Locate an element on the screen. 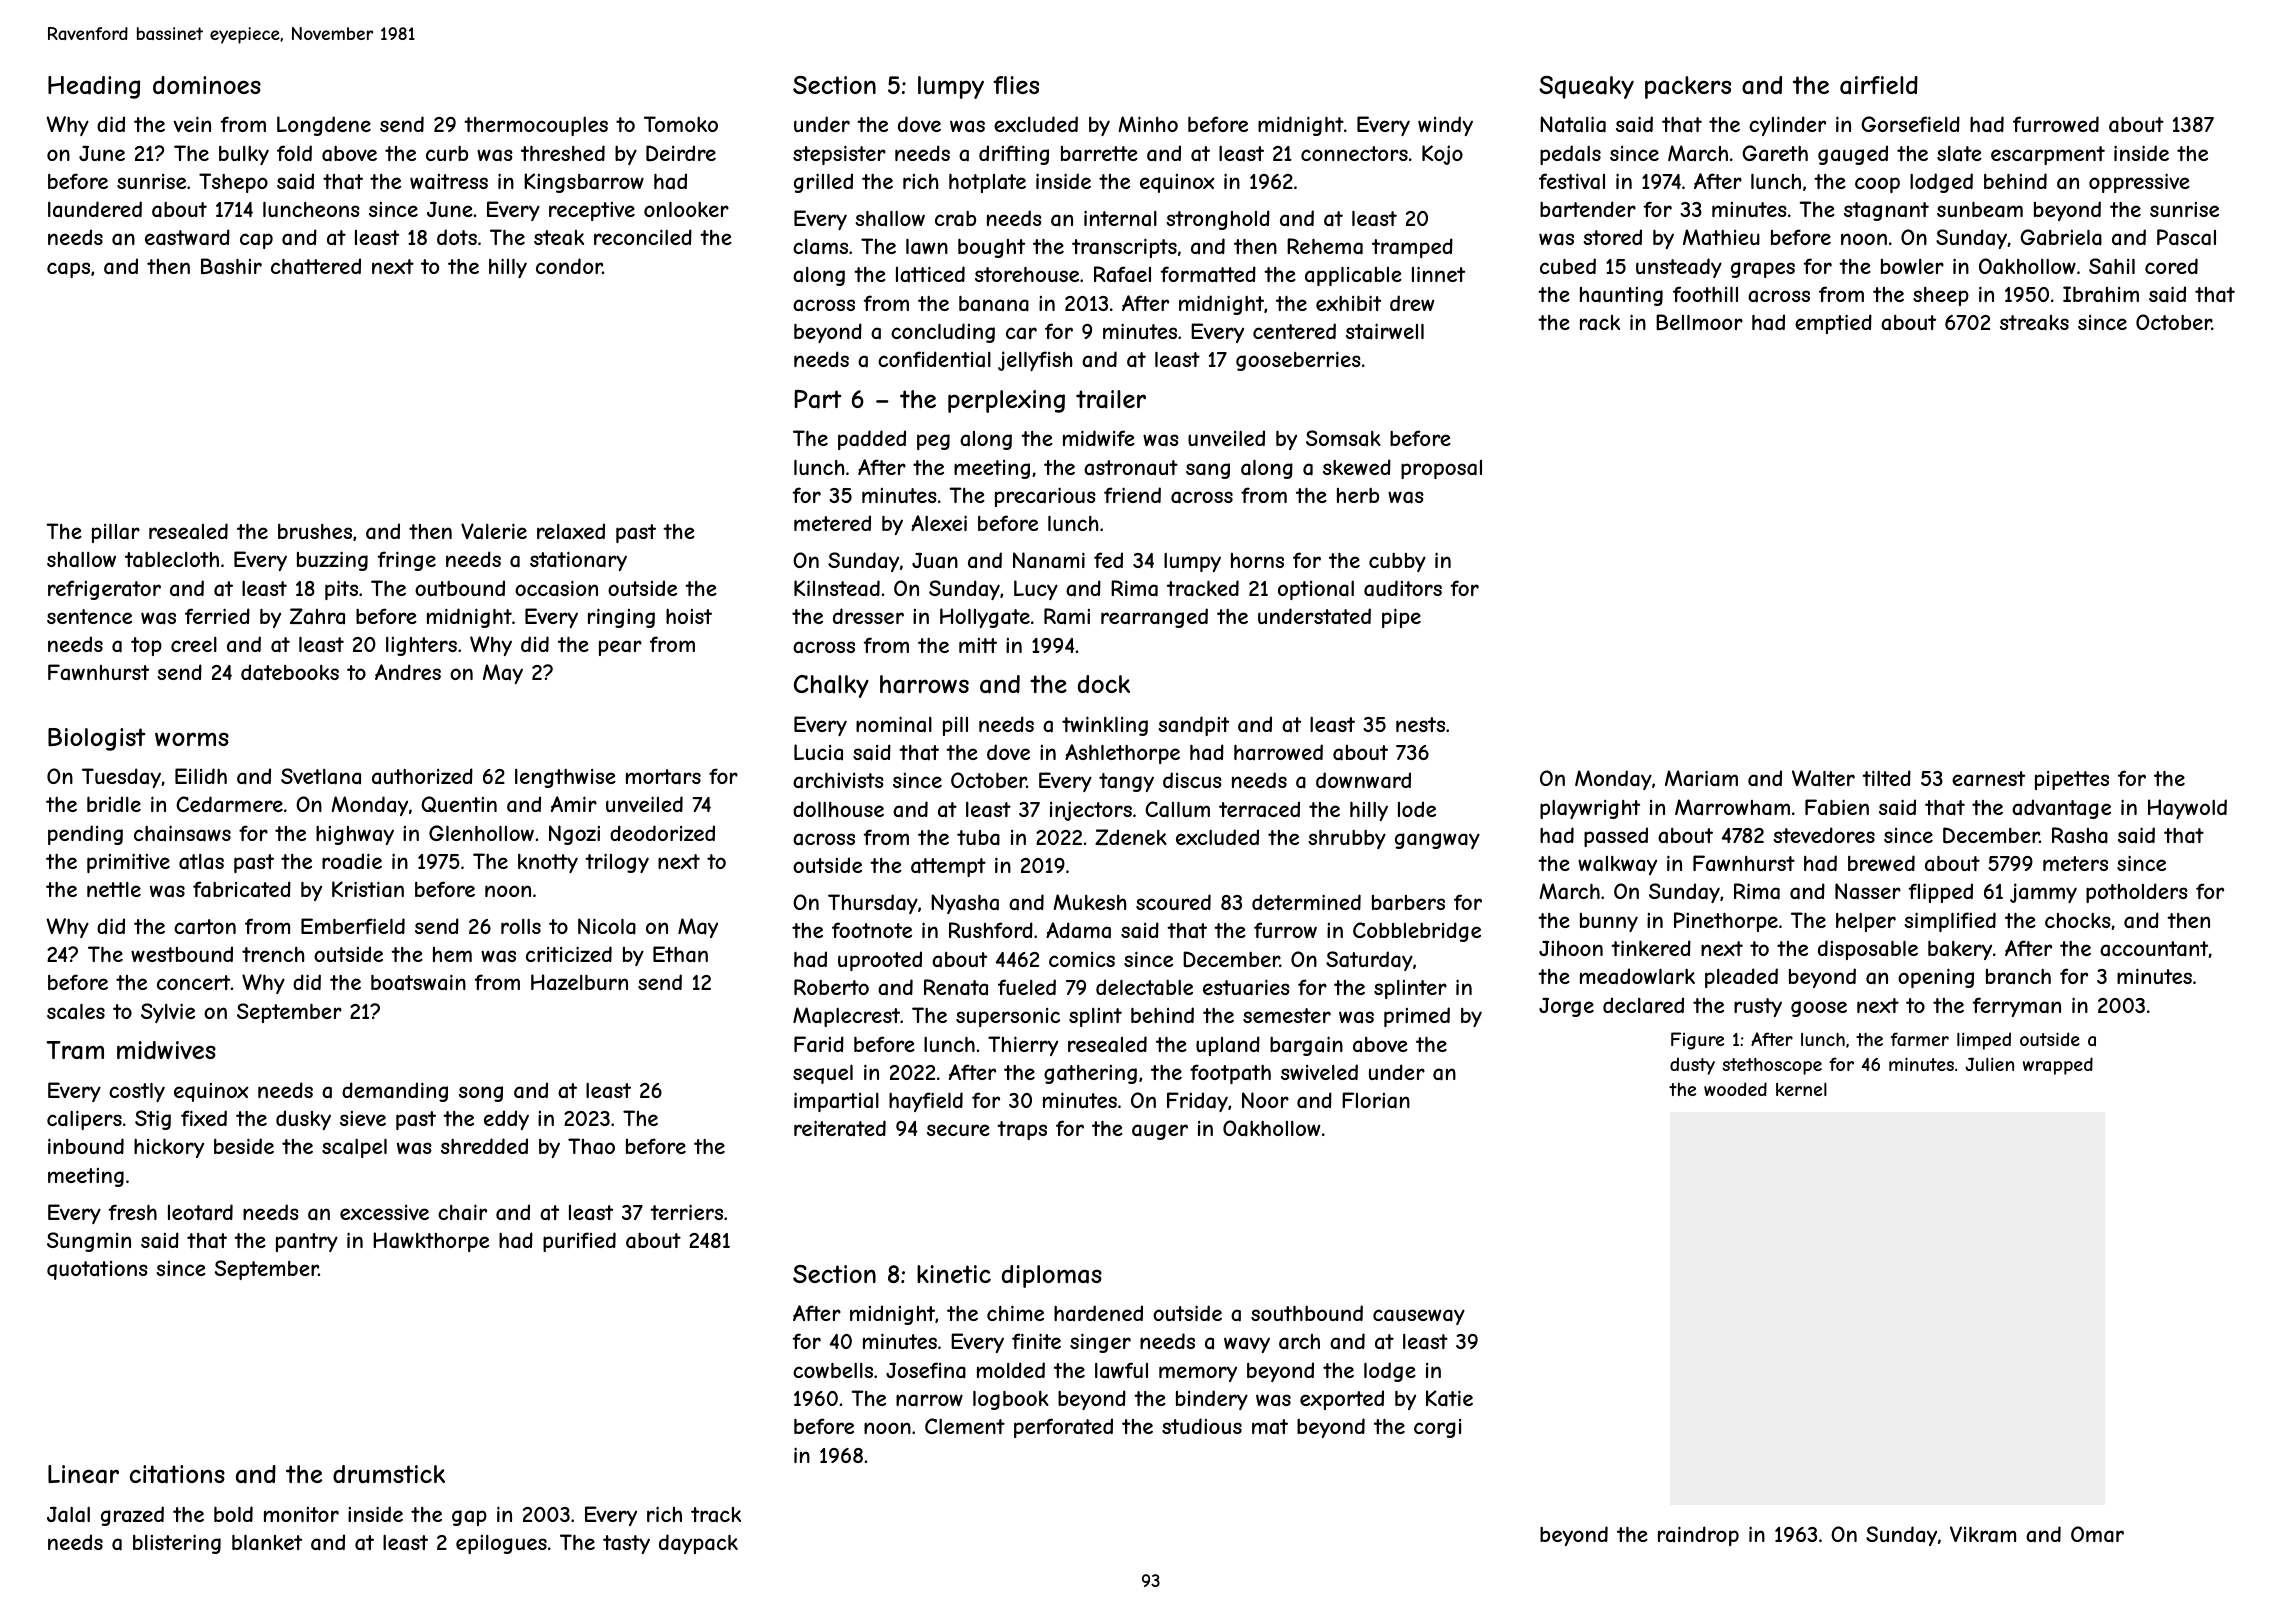 The height and width of the screenshot is (1614, 2282). airfield is located at coordinates (1879, 85).
